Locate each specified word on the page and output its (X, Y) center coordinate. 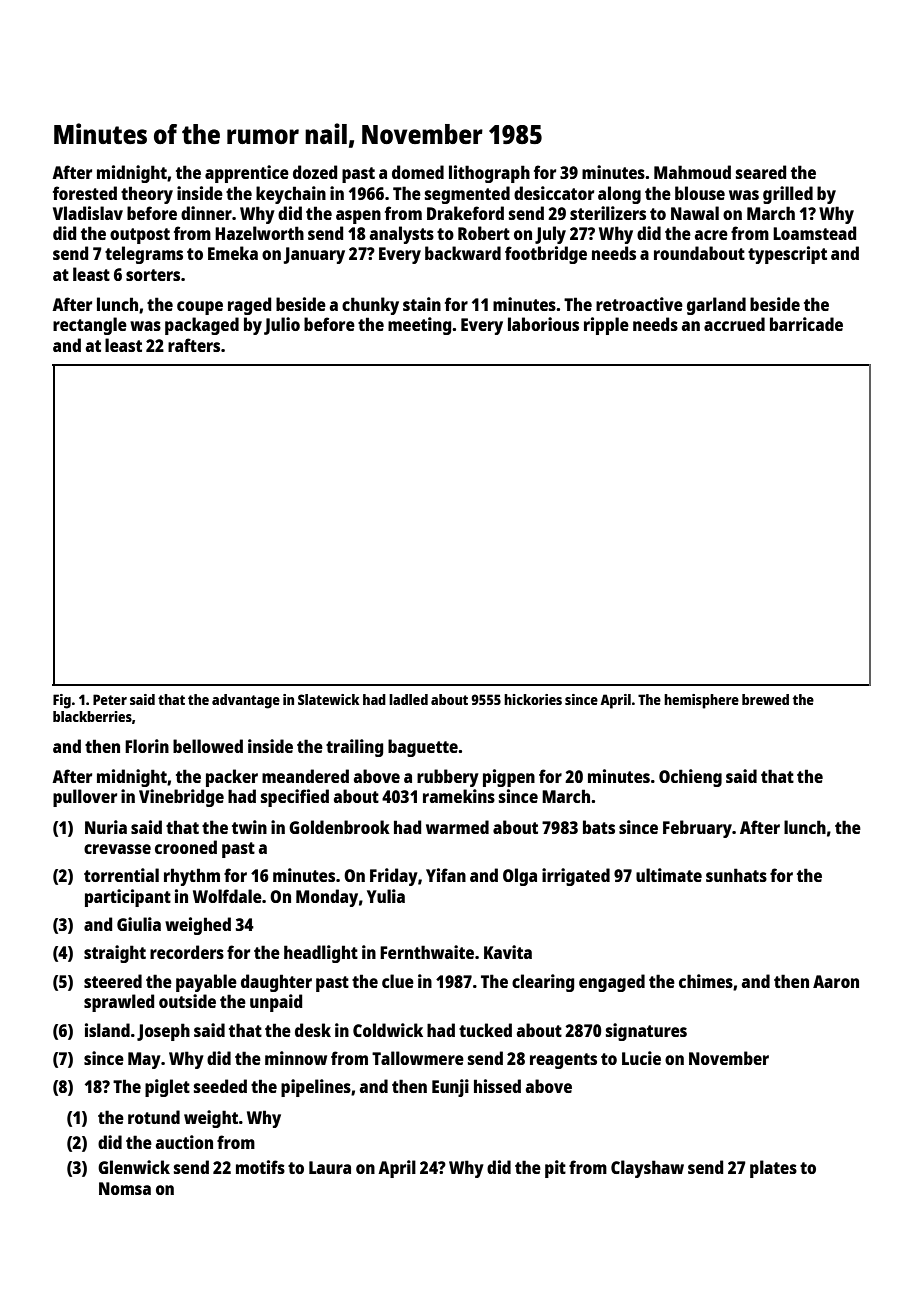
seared (761, 172)
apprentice (247, 174)
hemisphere (701, 701)
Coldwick (388, 1030)
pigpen (509, 778)
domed (418, 172)
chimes (706, 981)
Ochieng (690, 778)
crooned (186, 847)
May (144, 1060)
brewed (765, 699)
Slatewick (329, 699)
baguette (423, 748)
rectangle (90, 326)
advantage (246, 701)
